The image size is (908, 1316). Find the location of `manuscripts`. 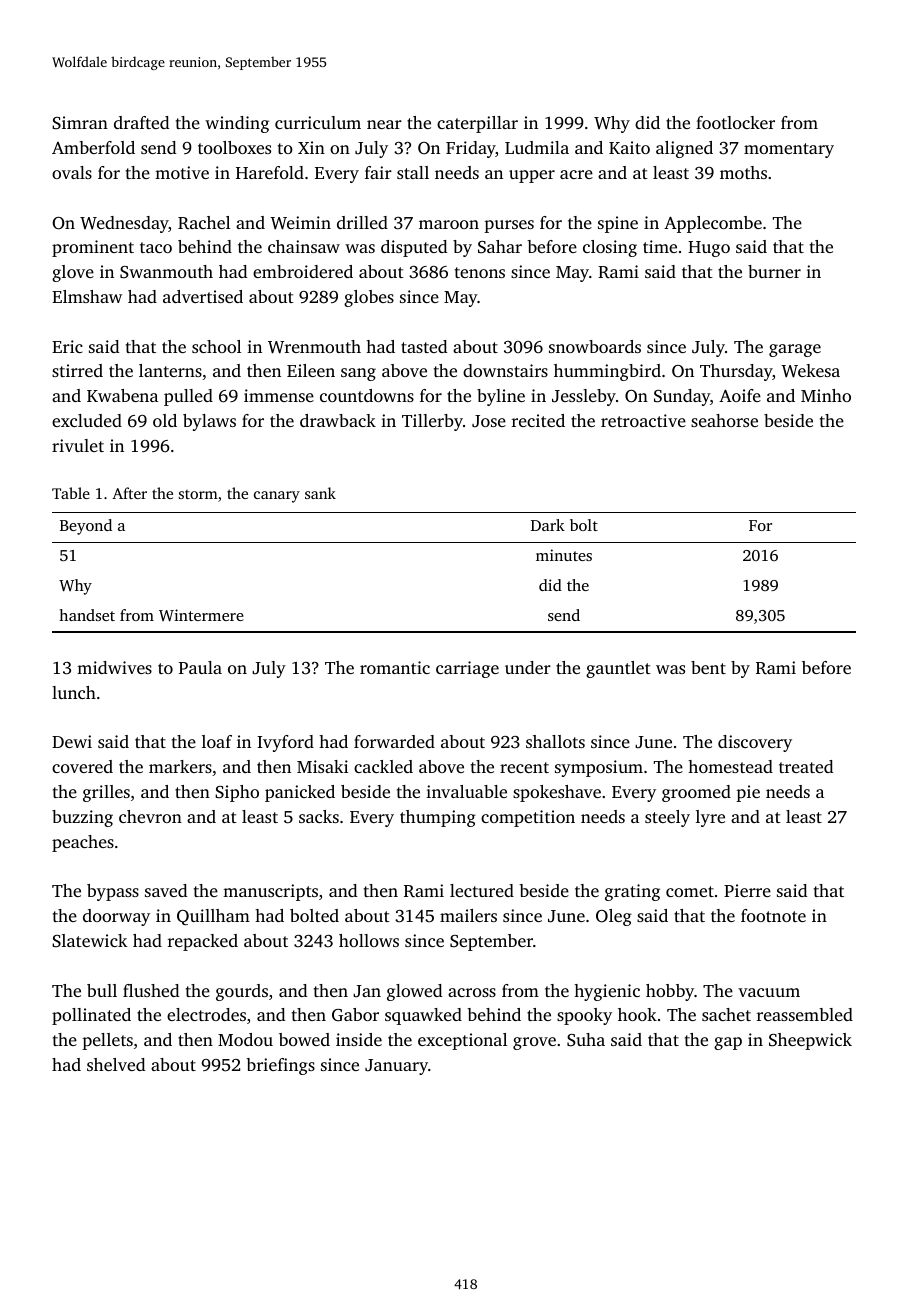

manuscripts is located at coordinates (270, 892).
